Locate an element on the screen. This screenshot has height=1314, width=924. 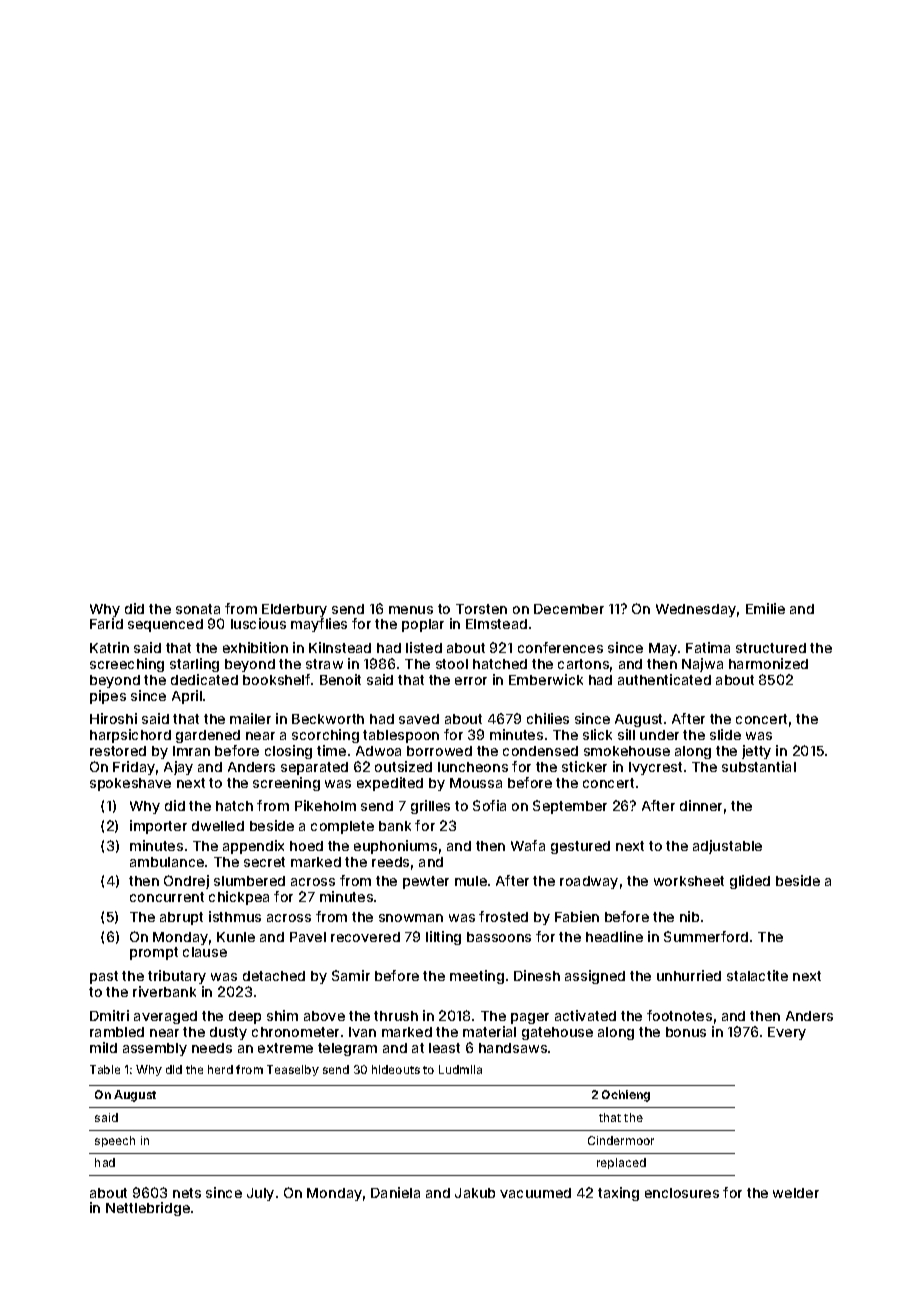
Emilie is located at coordinates (765, 608).
